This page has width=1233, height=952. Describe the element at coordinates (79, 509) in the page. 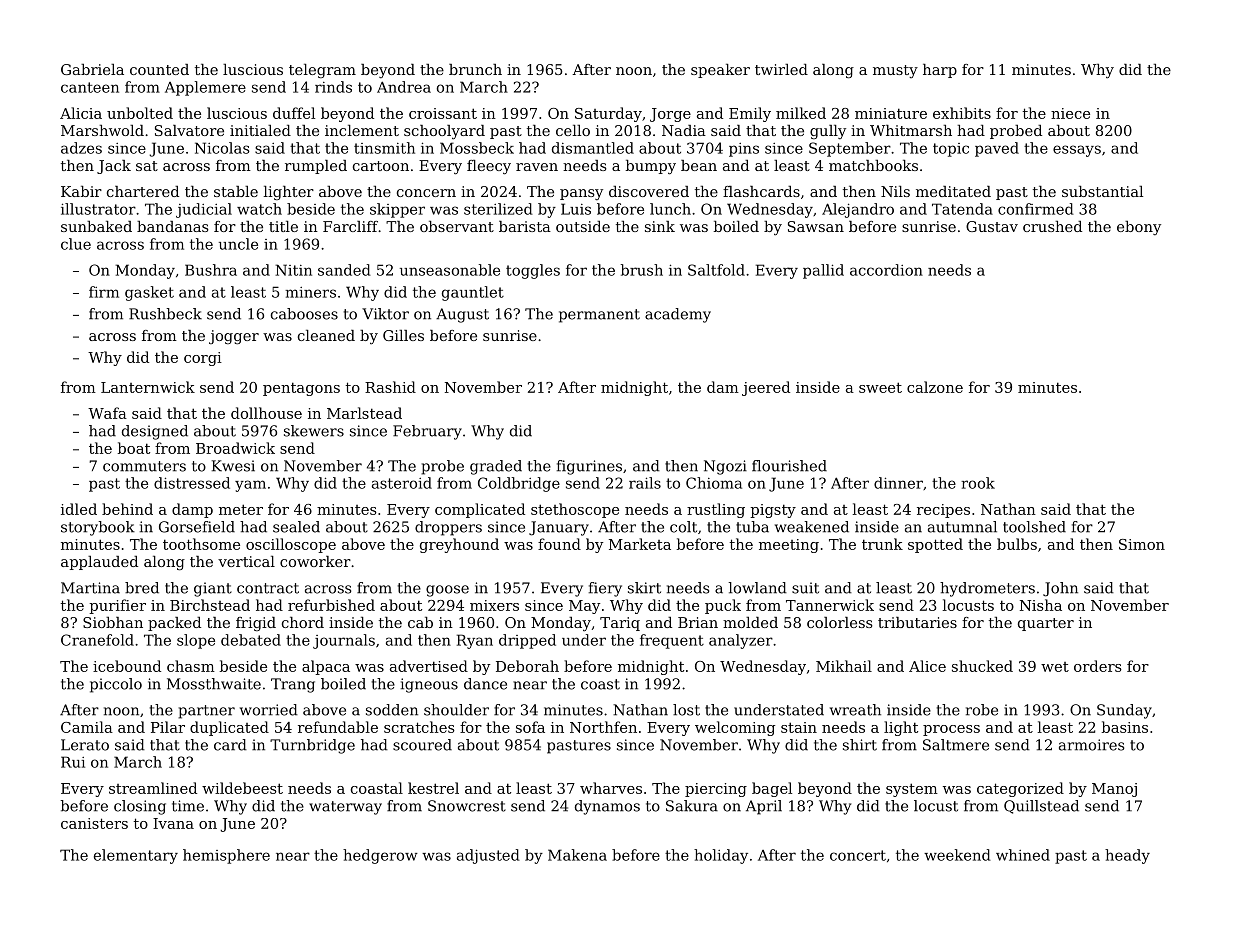

I see `idled` at that location.
